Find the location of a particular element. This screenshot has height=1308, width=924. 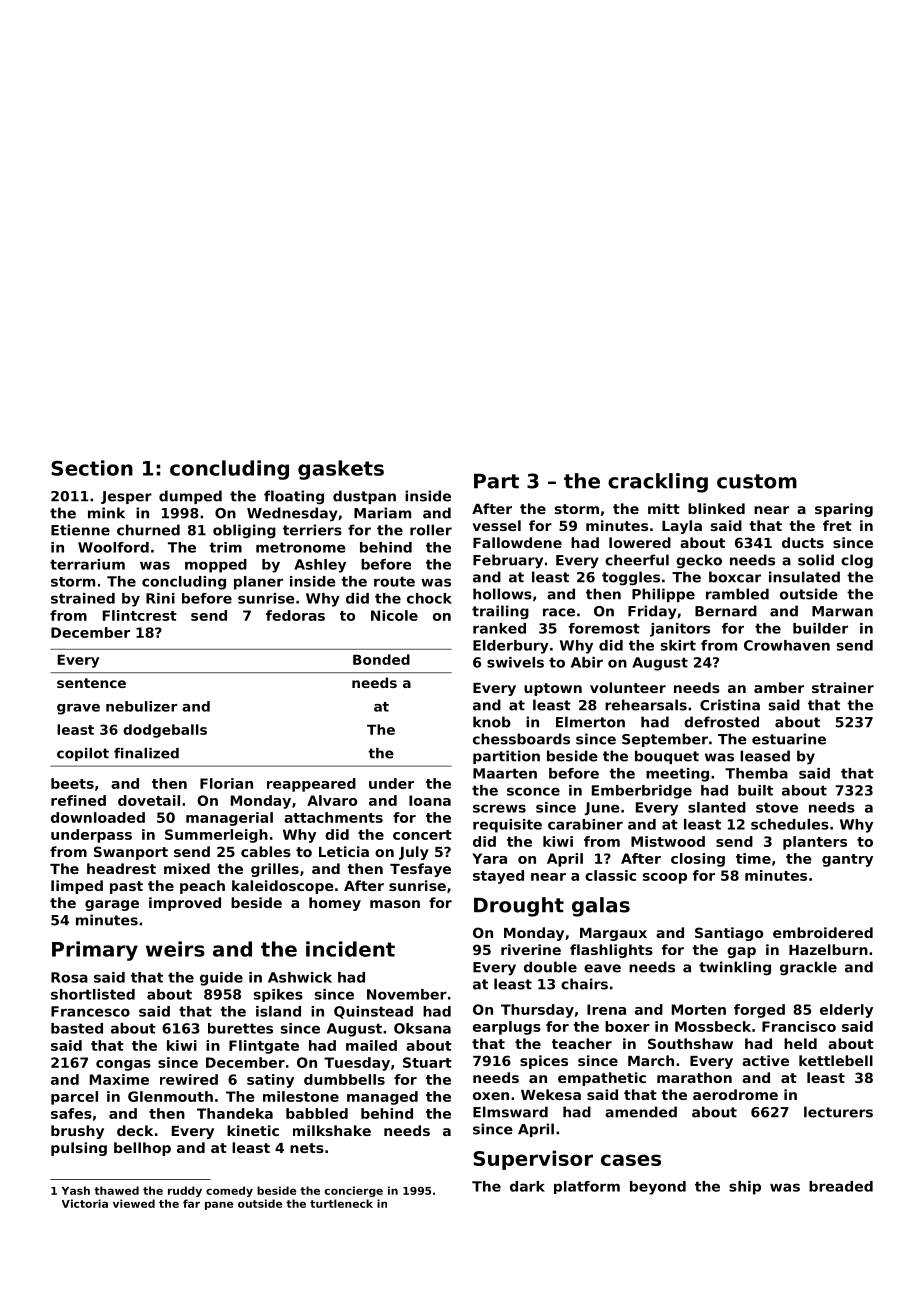

weirs is located at coordinates (175, 949).
